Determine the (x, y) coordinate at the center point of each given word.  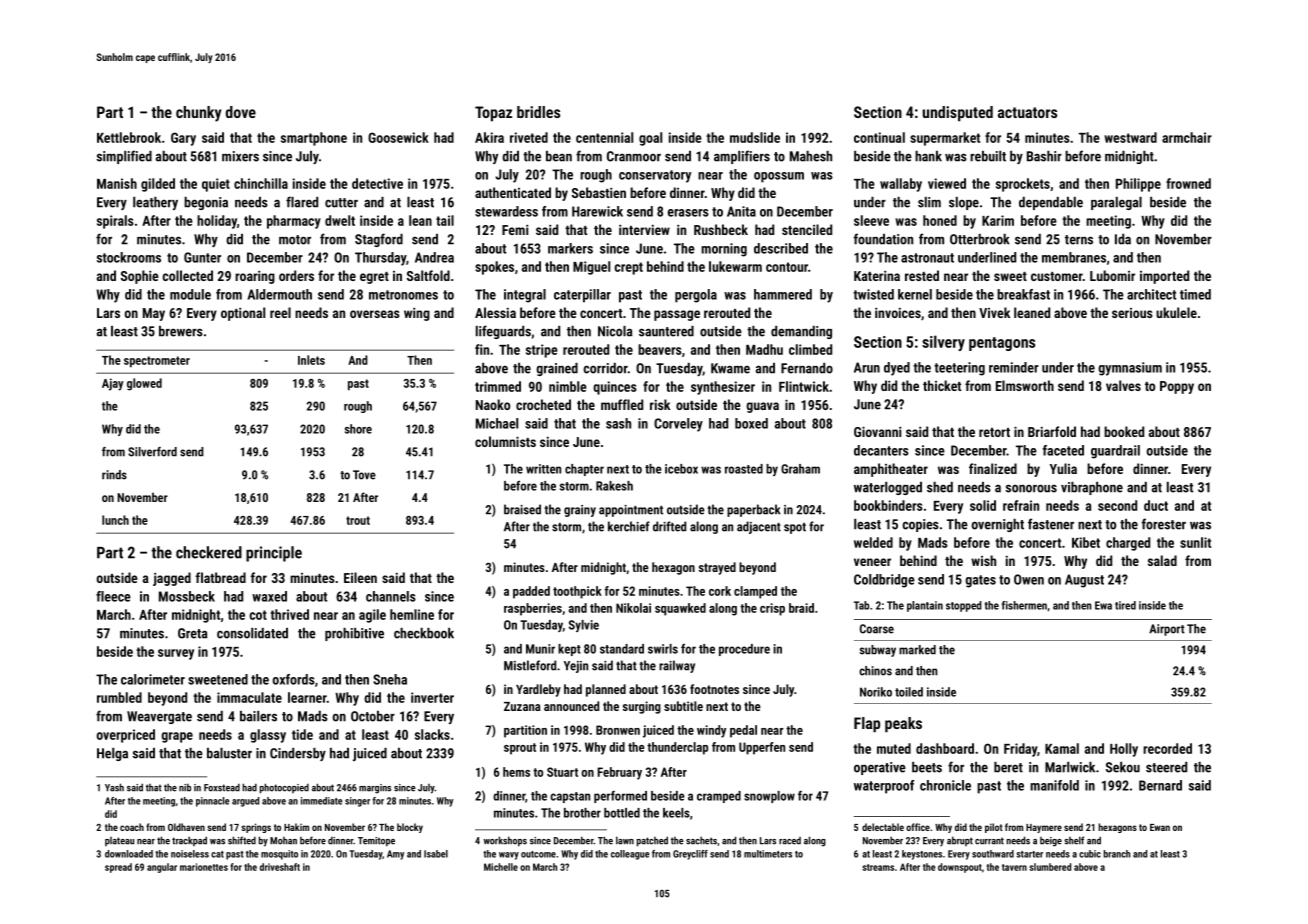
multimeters (768, 854)
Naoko (493, 404)
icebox (681, 469)
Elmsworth (1025, 385)
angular (162, 868)
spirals (115, 222)
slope (964, 203)
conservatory (655, 176)
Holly (1124, 750)
